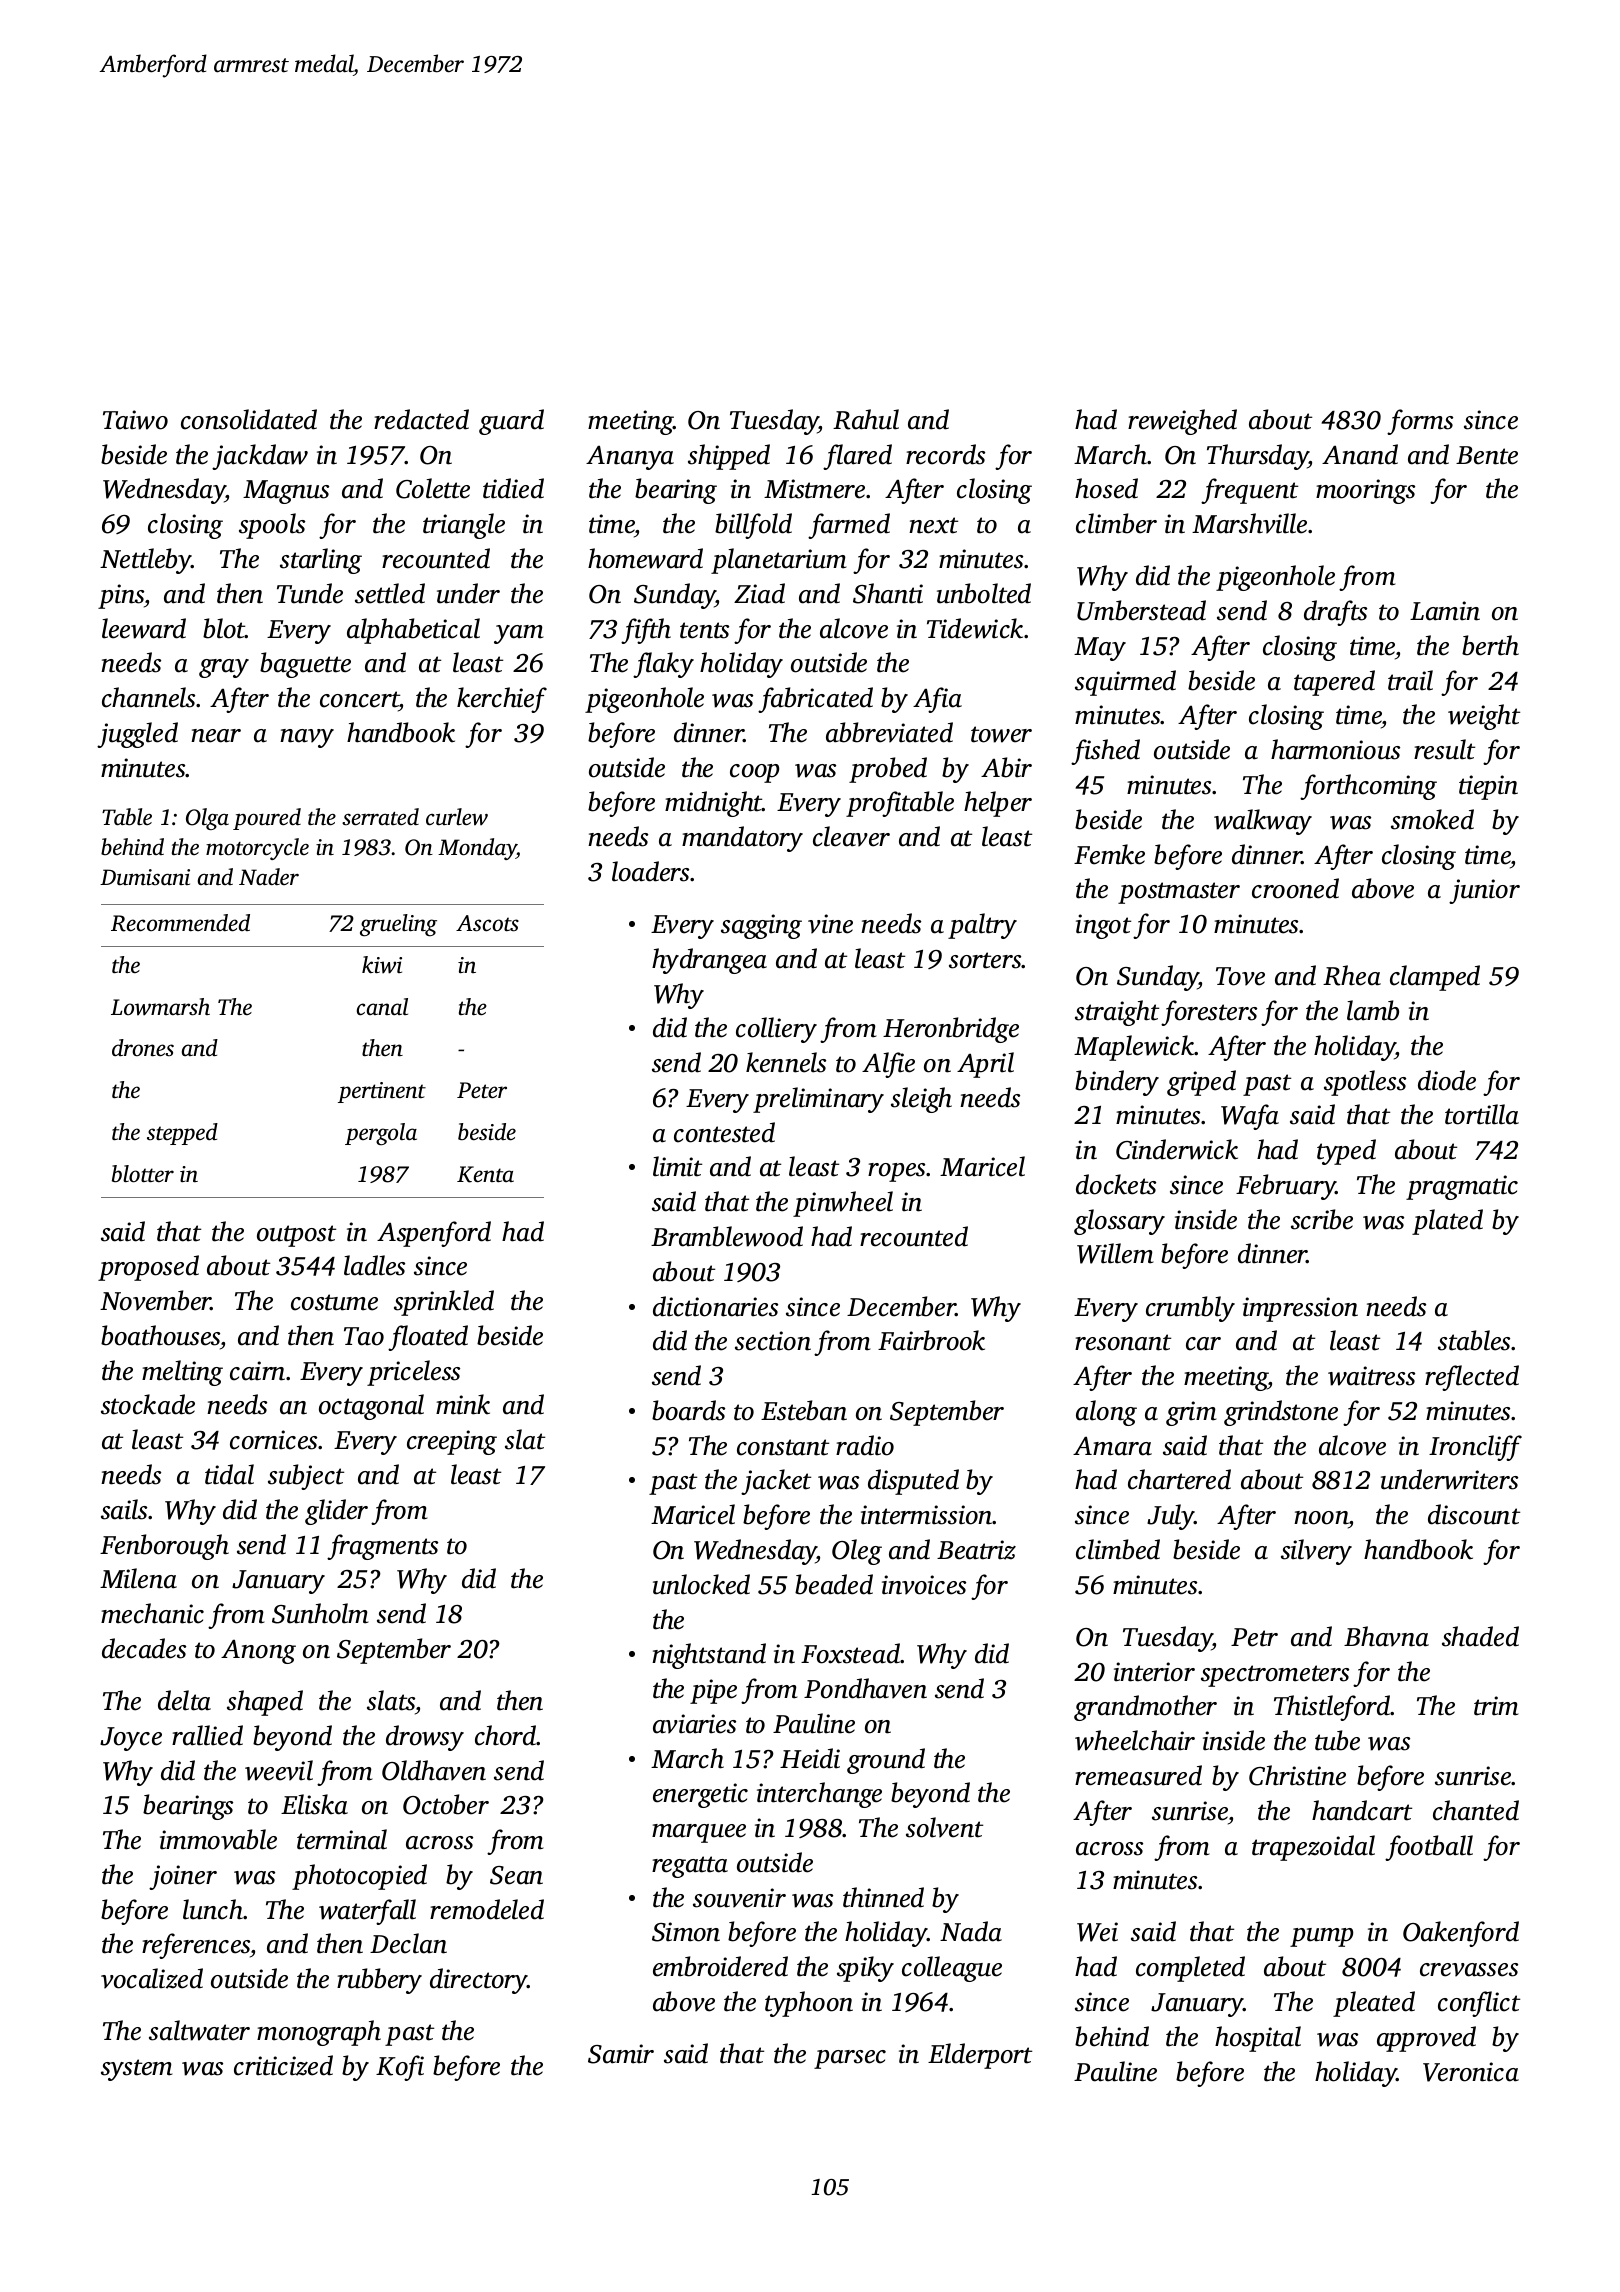 The height and width of the screenshot is (2292, 1620). What do you see at coordinates (310, 593) in the screenshot?
I see `Tunde` at bounding box center [310, 593].
